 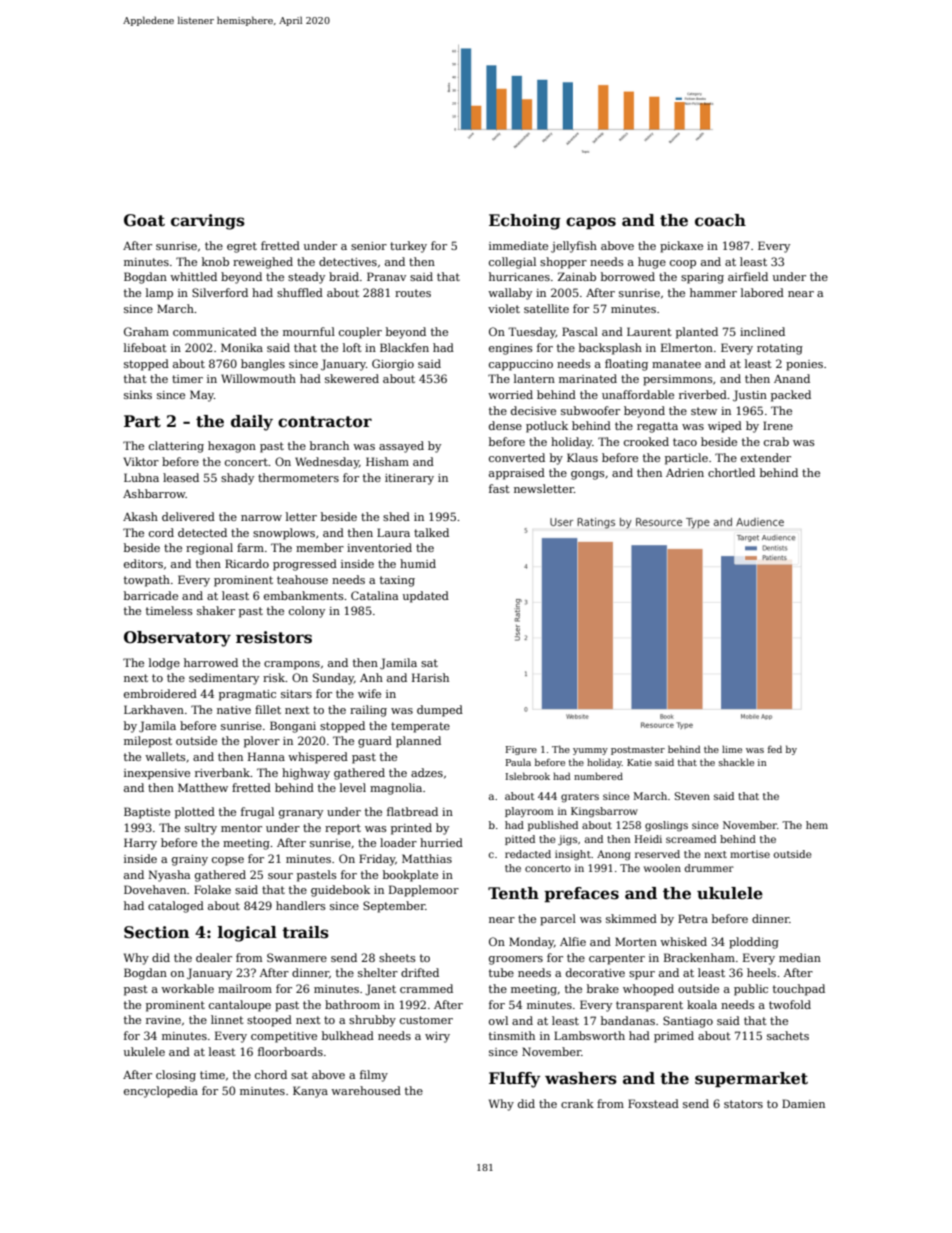 What do you see at coordinates (284, 534) in the document?
I see `snowplows` at bounding box center [284, 534].
